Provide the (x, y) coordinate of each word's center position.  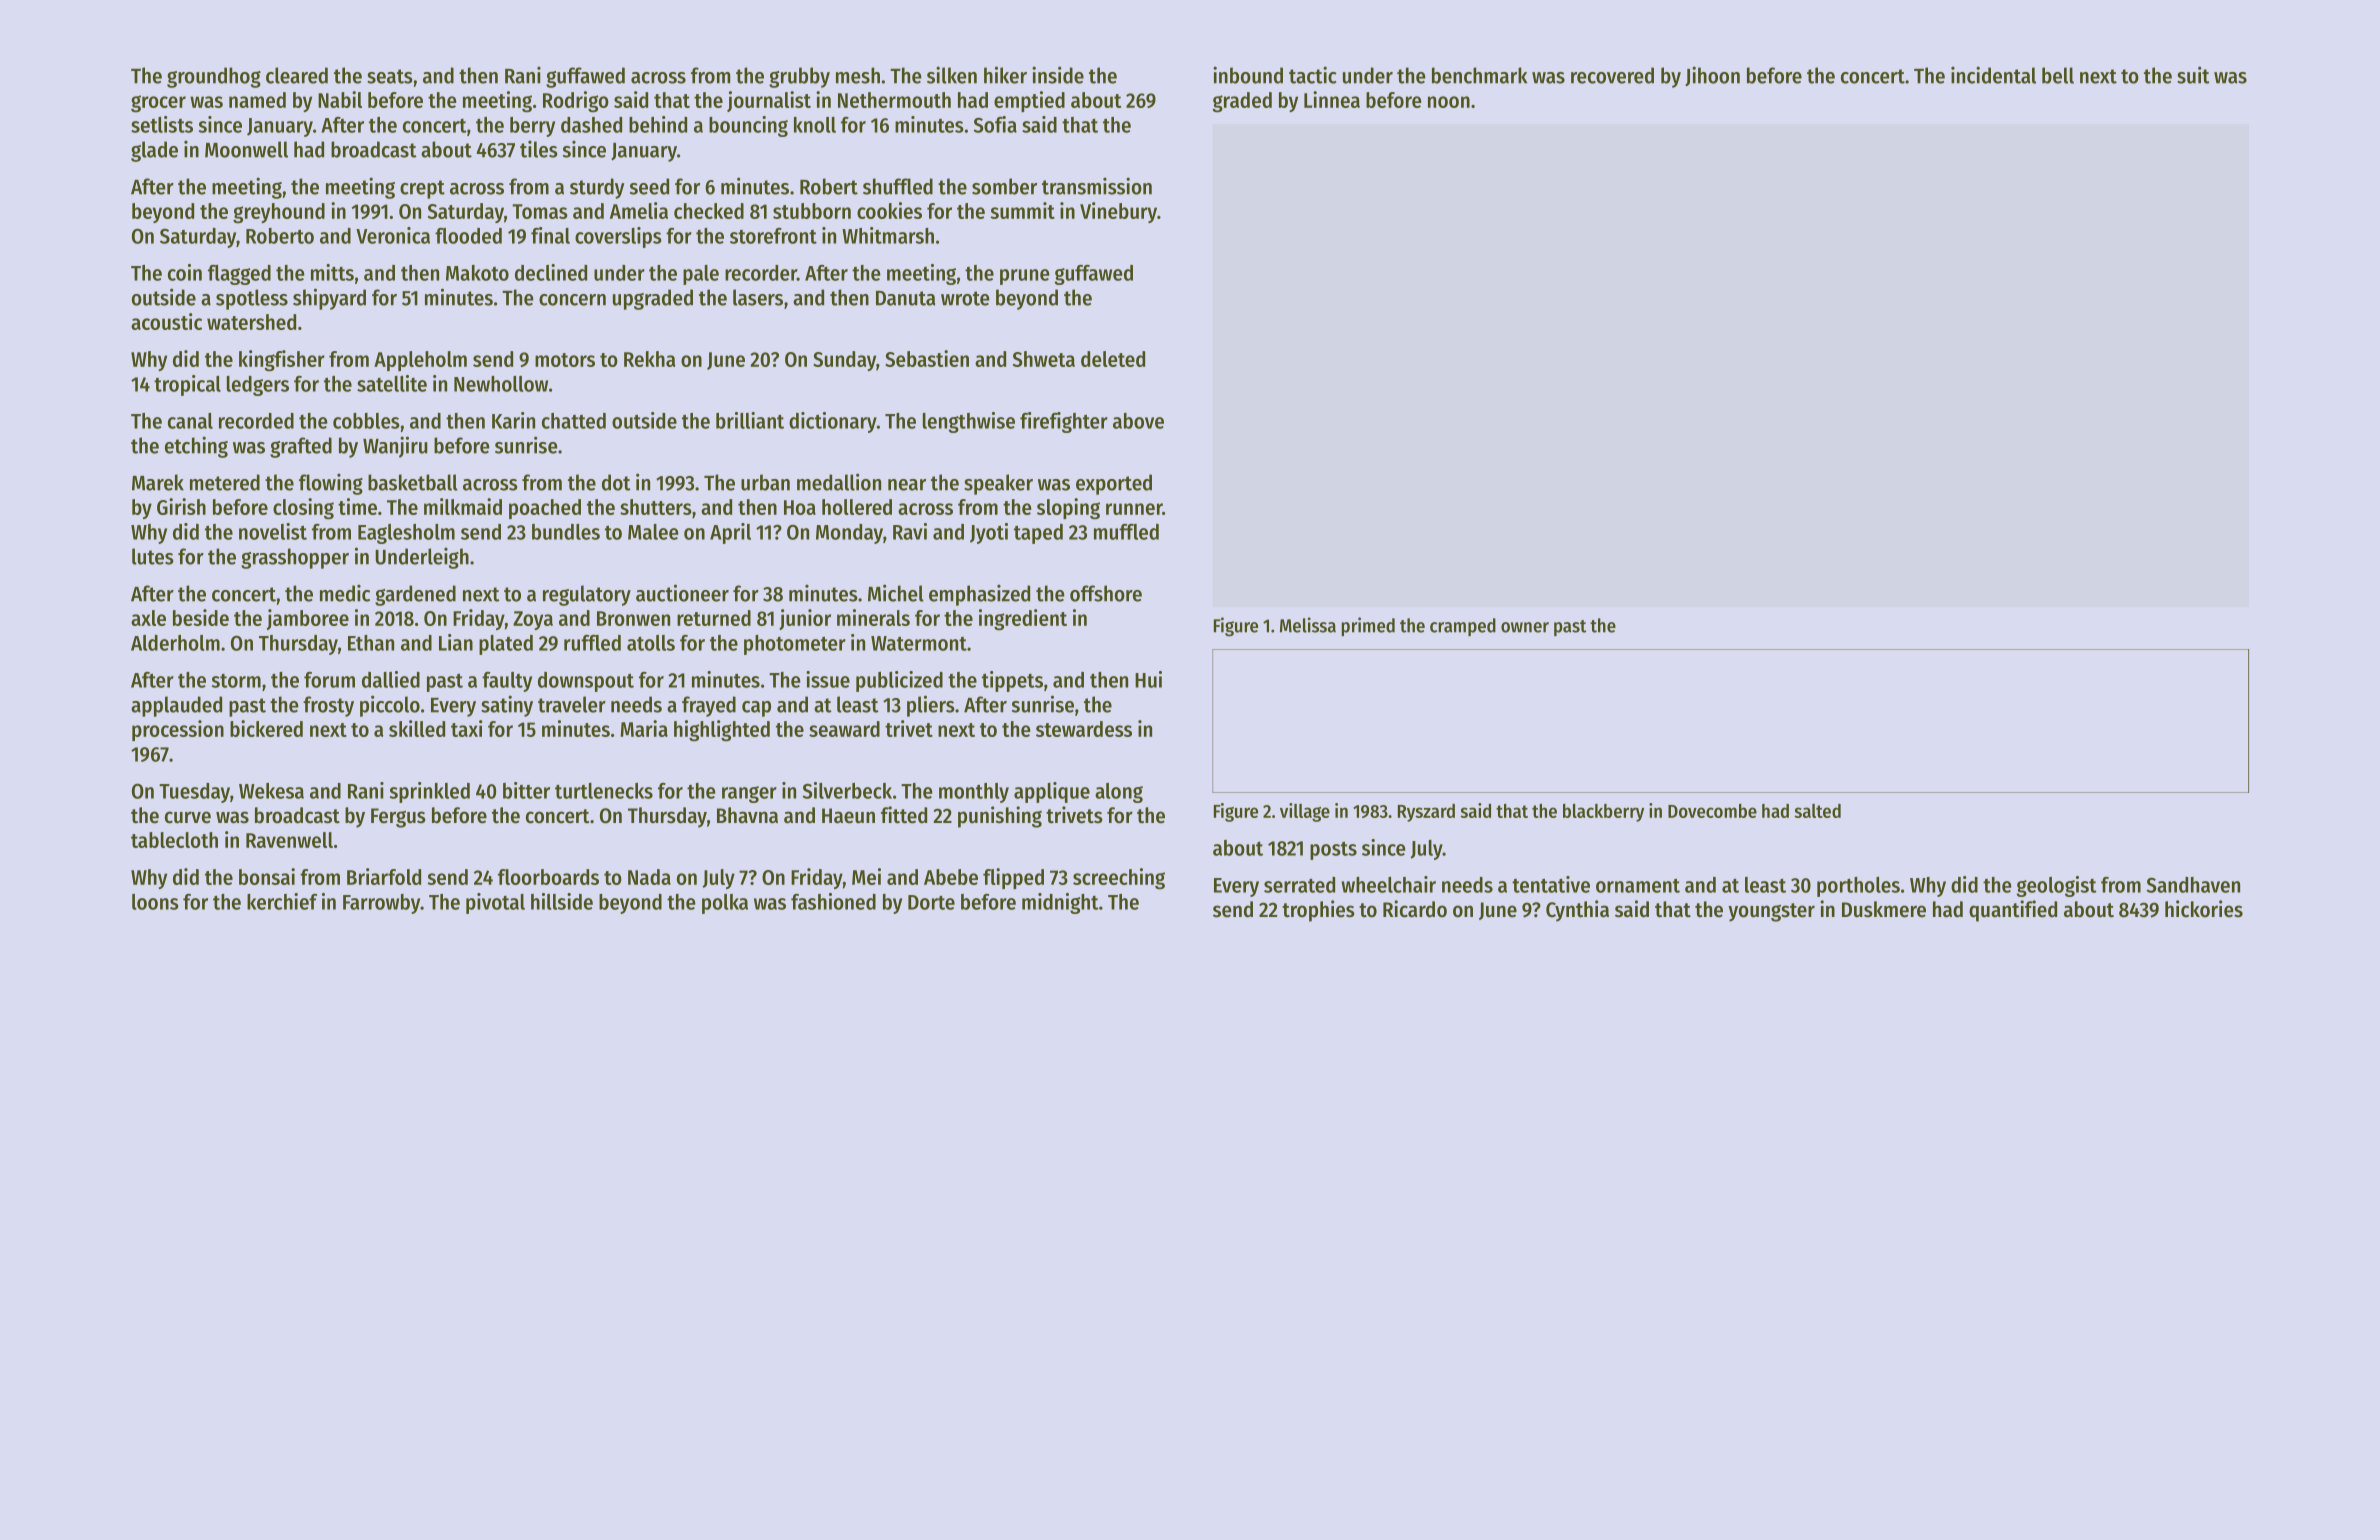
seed (649, 186)
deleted (1113, 359)
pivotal (495, 903)
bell (2058, 75)
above (1138, 421)
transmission (1097, 186)
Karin (513, 420)
